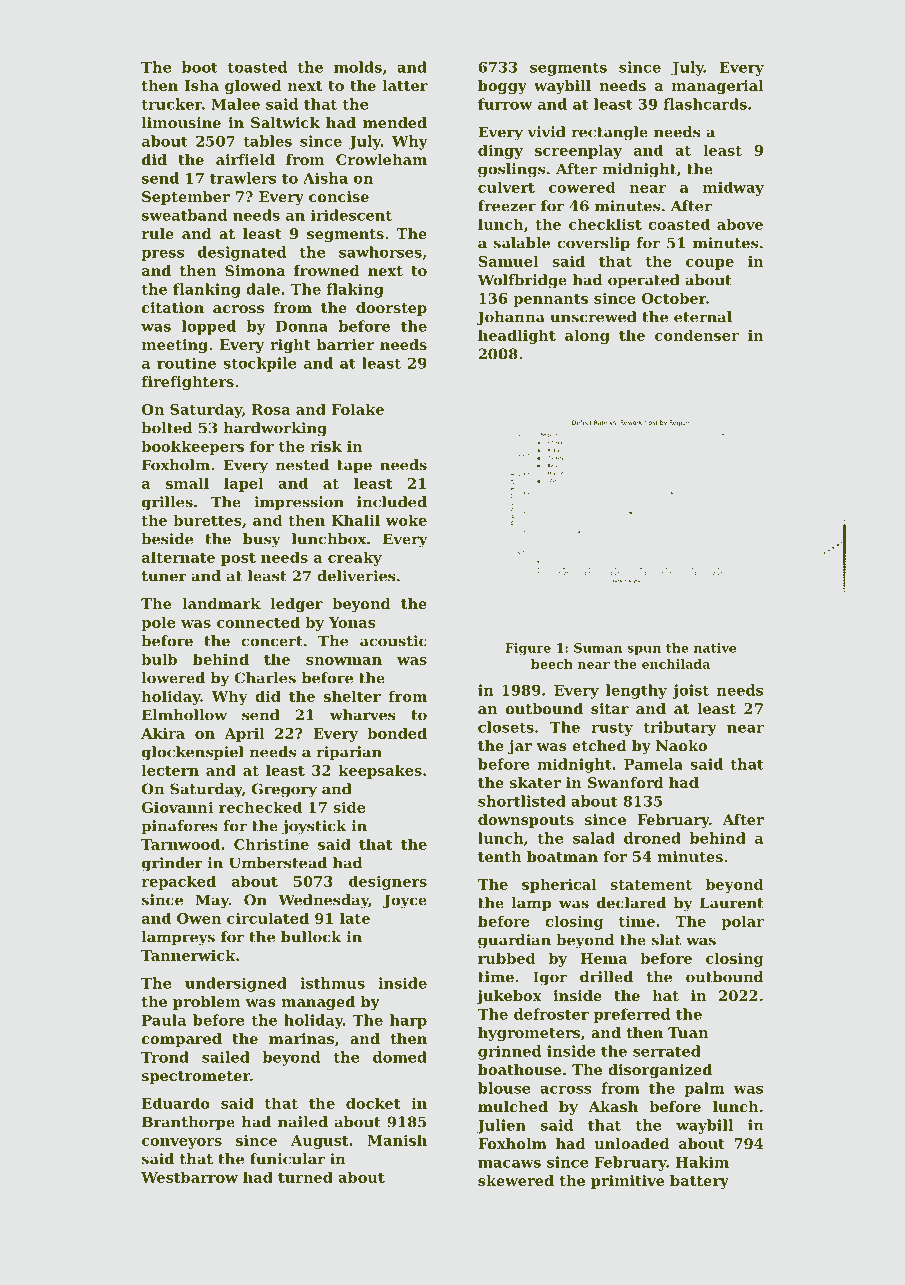 The height and width of the screenshot is (1285, 905). What do you see at coordinates (200, 67) in the screenshot?
I see `boot` at bounding box center [200, 67].
